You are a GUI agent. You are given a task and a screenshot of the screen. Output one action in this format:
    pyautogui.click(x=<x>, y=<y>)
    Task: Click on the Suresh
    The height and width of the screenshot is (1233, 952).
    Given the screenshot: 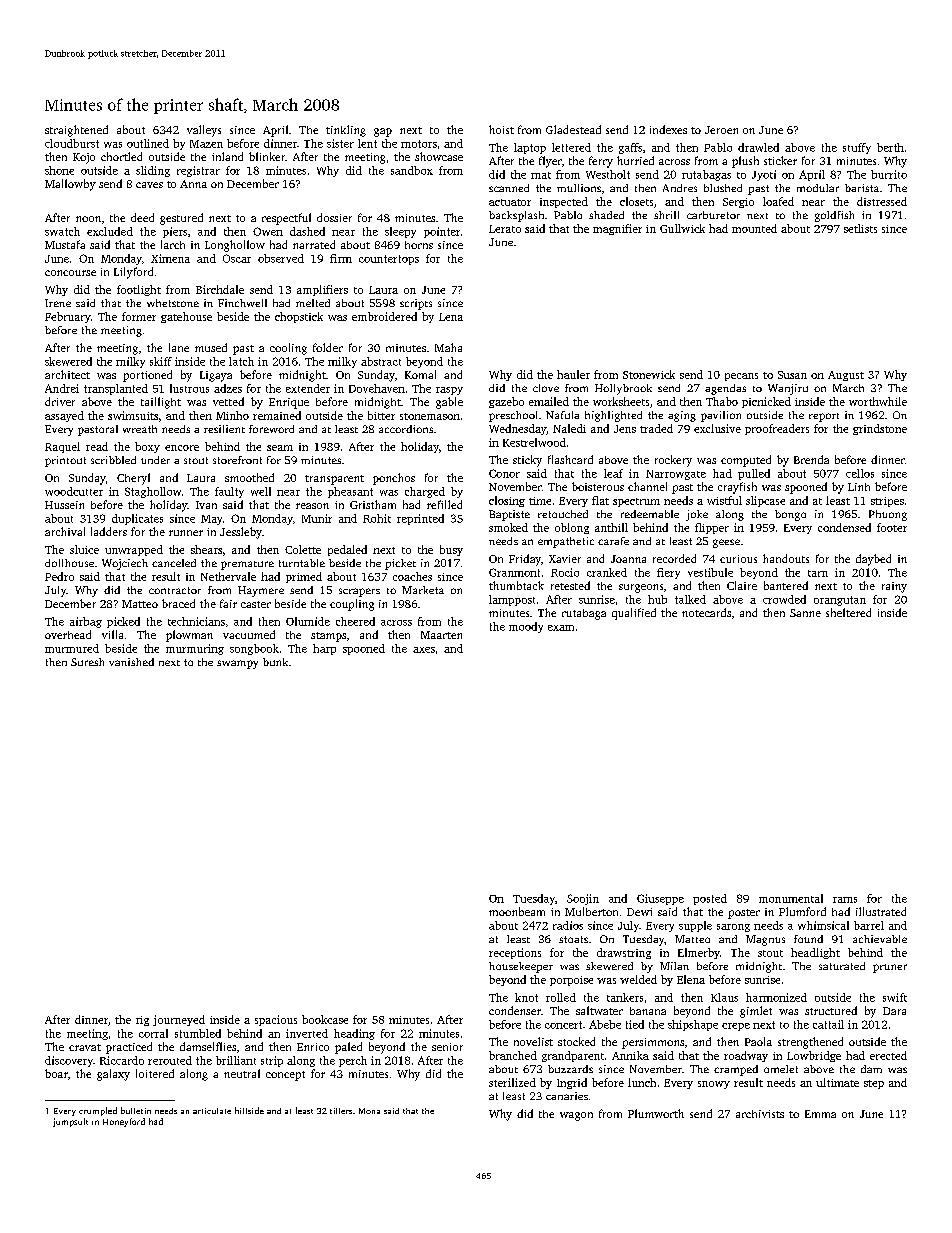 What is the action you would take?
    pyautogui.click(x=87, y=662)
